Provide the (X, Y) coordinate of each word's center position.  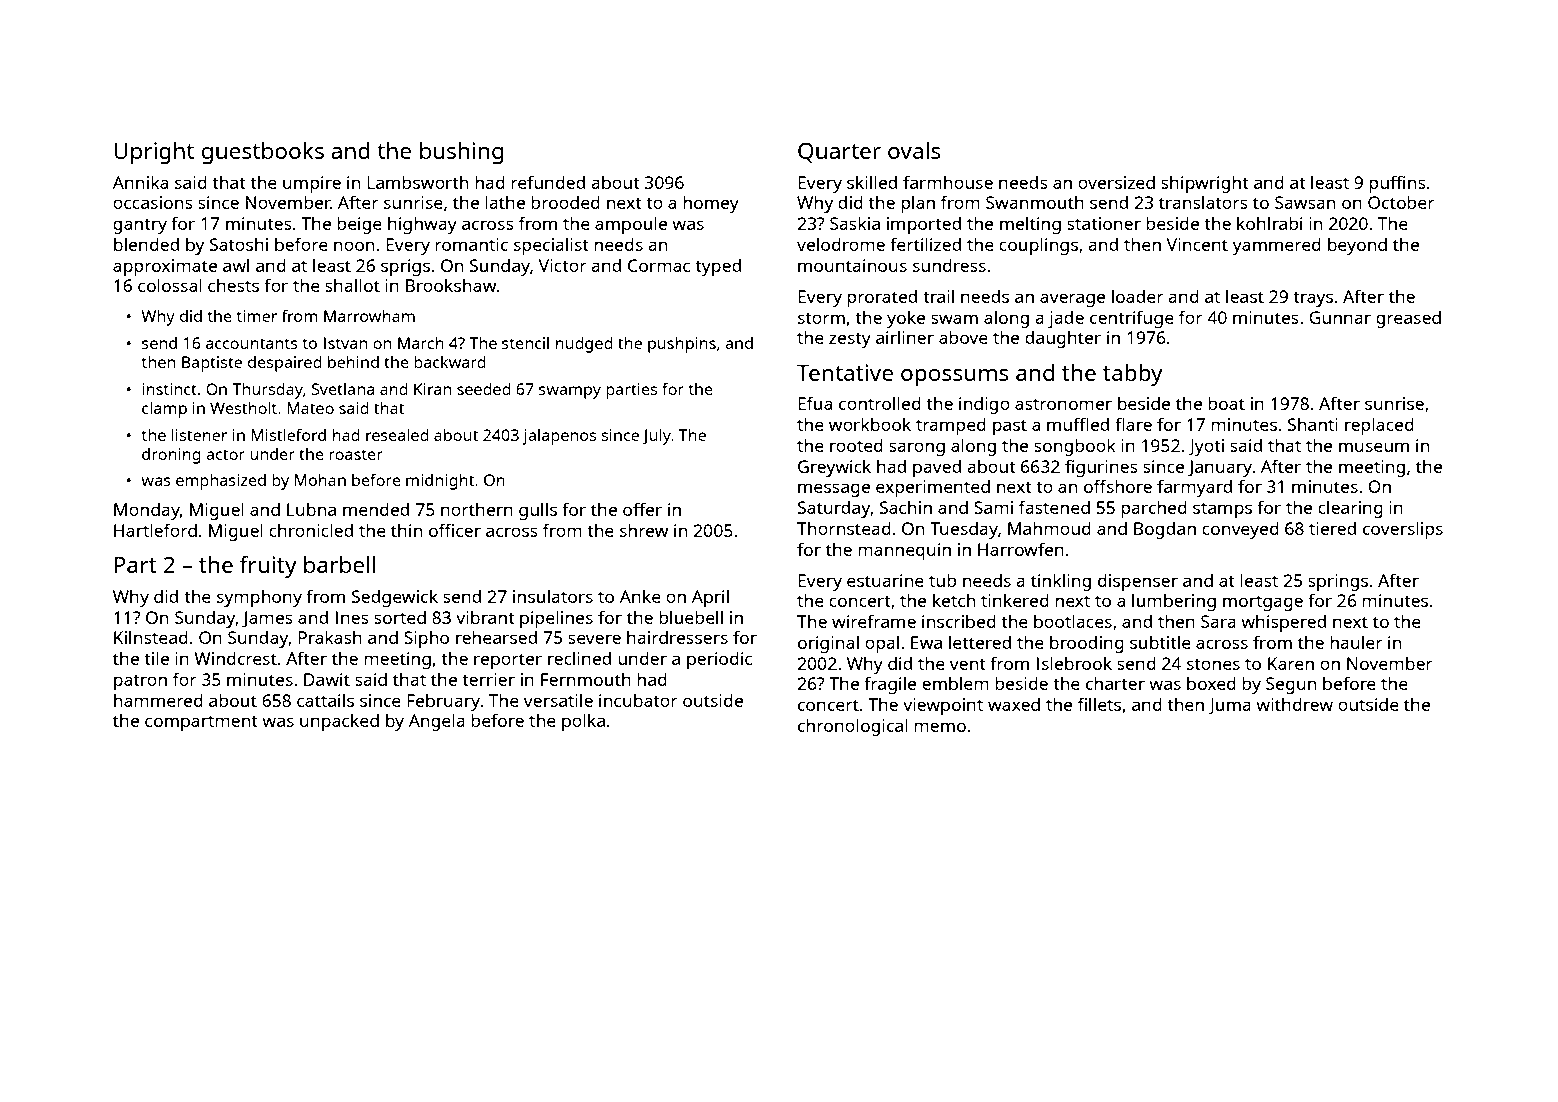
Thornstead (844, 528)
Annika (140, 182)
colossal (170, 285)
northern (477, 509)
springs (1338, 582)
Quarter (839, 152)
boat (1226, 403)
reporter (508, 661)
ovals (914, 150)
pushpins (682, 345)
